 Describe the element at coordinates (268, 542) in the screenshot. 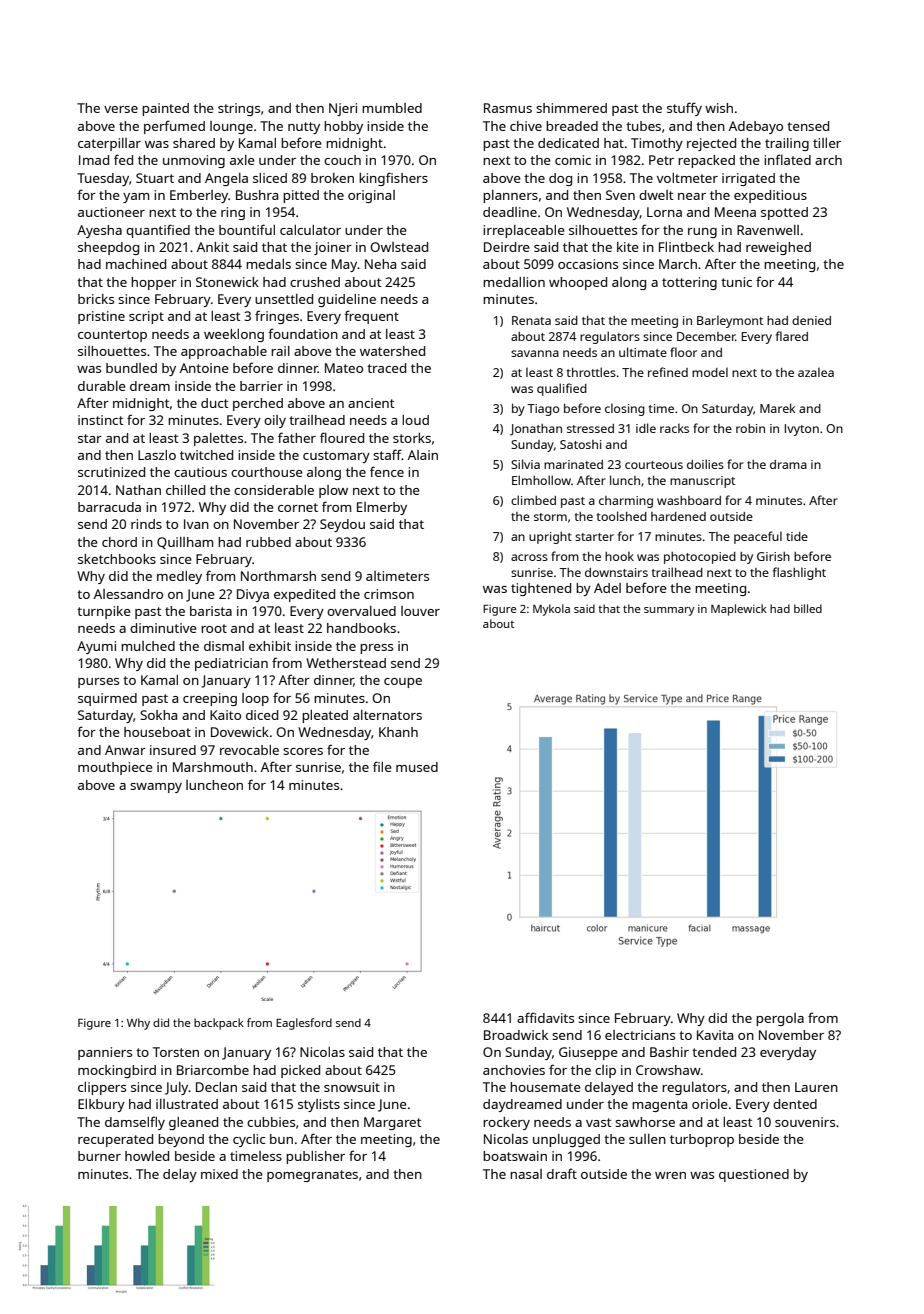

I see `rubbed` at that location.
